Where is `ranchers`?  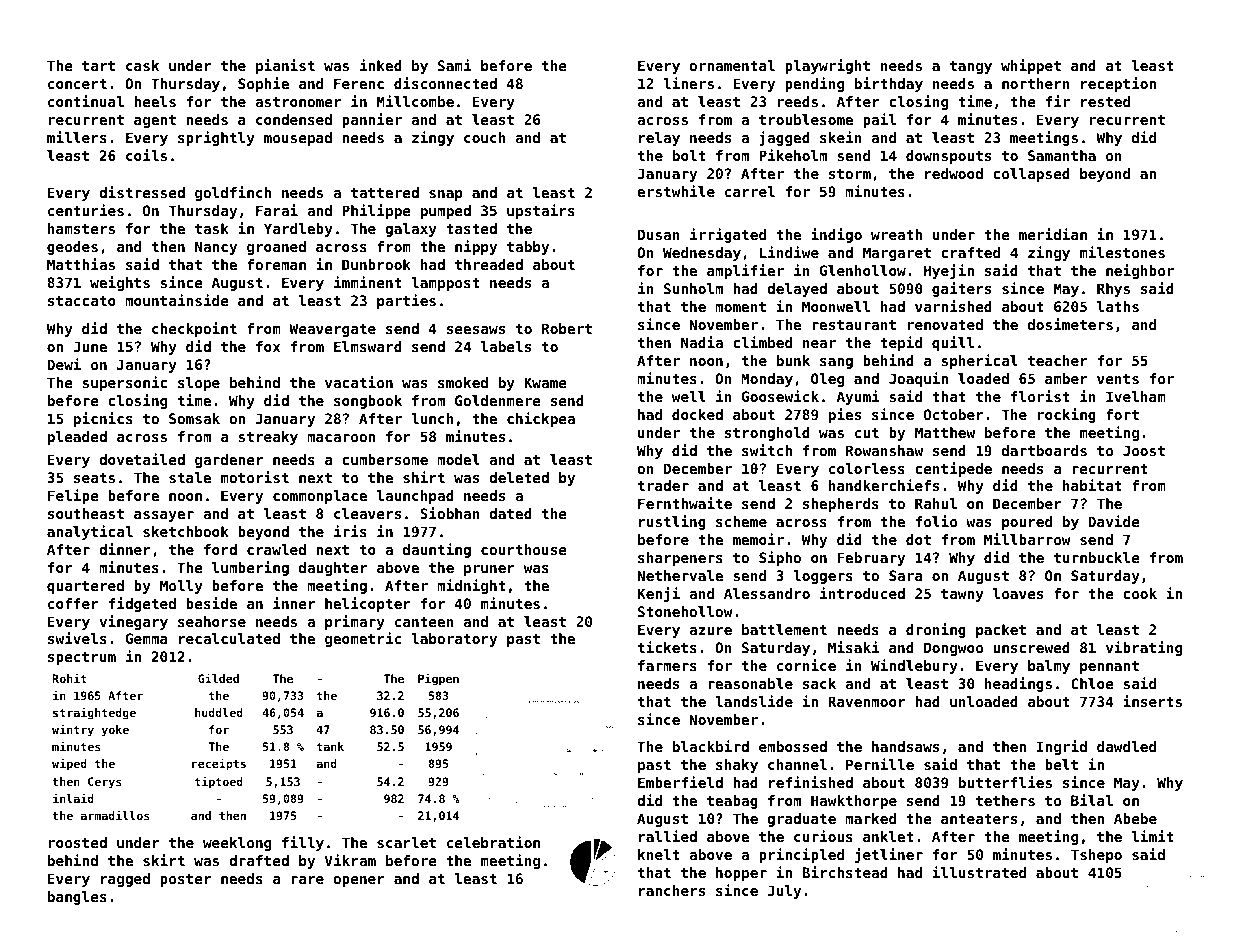
ranchers is located at coordinates (672, 890).
